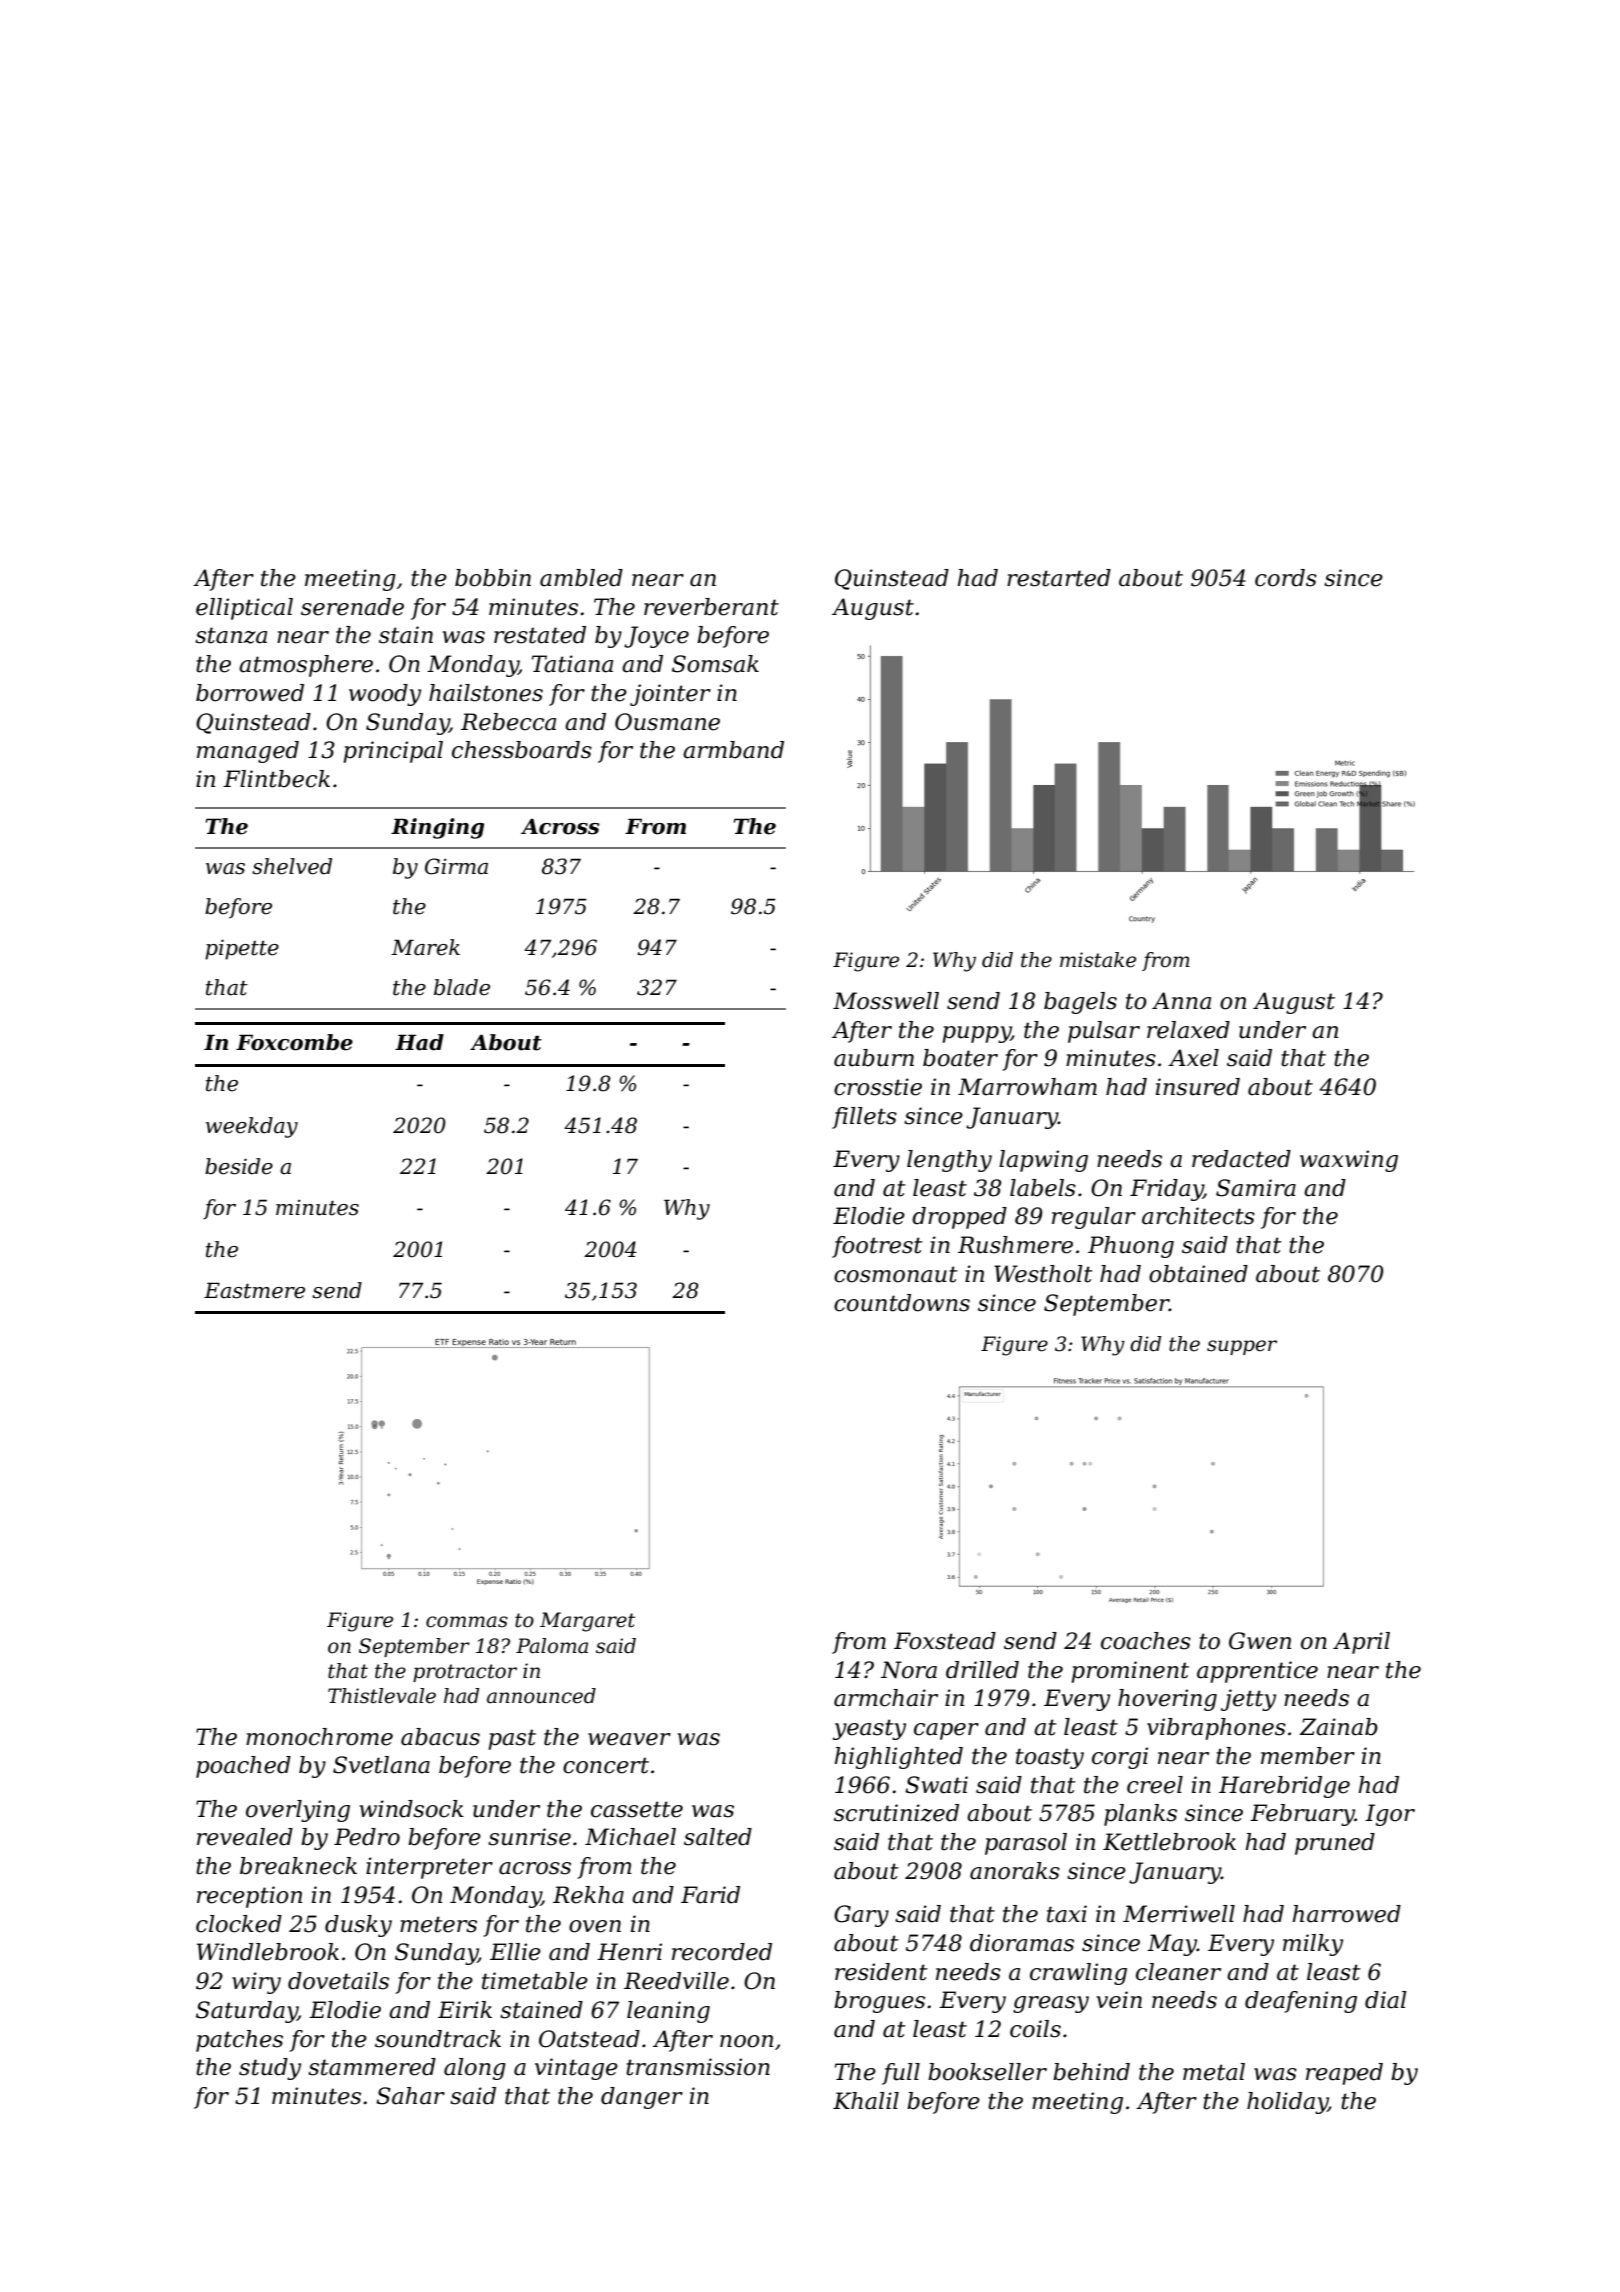  I want to click on commas, so click(467, 1622).
